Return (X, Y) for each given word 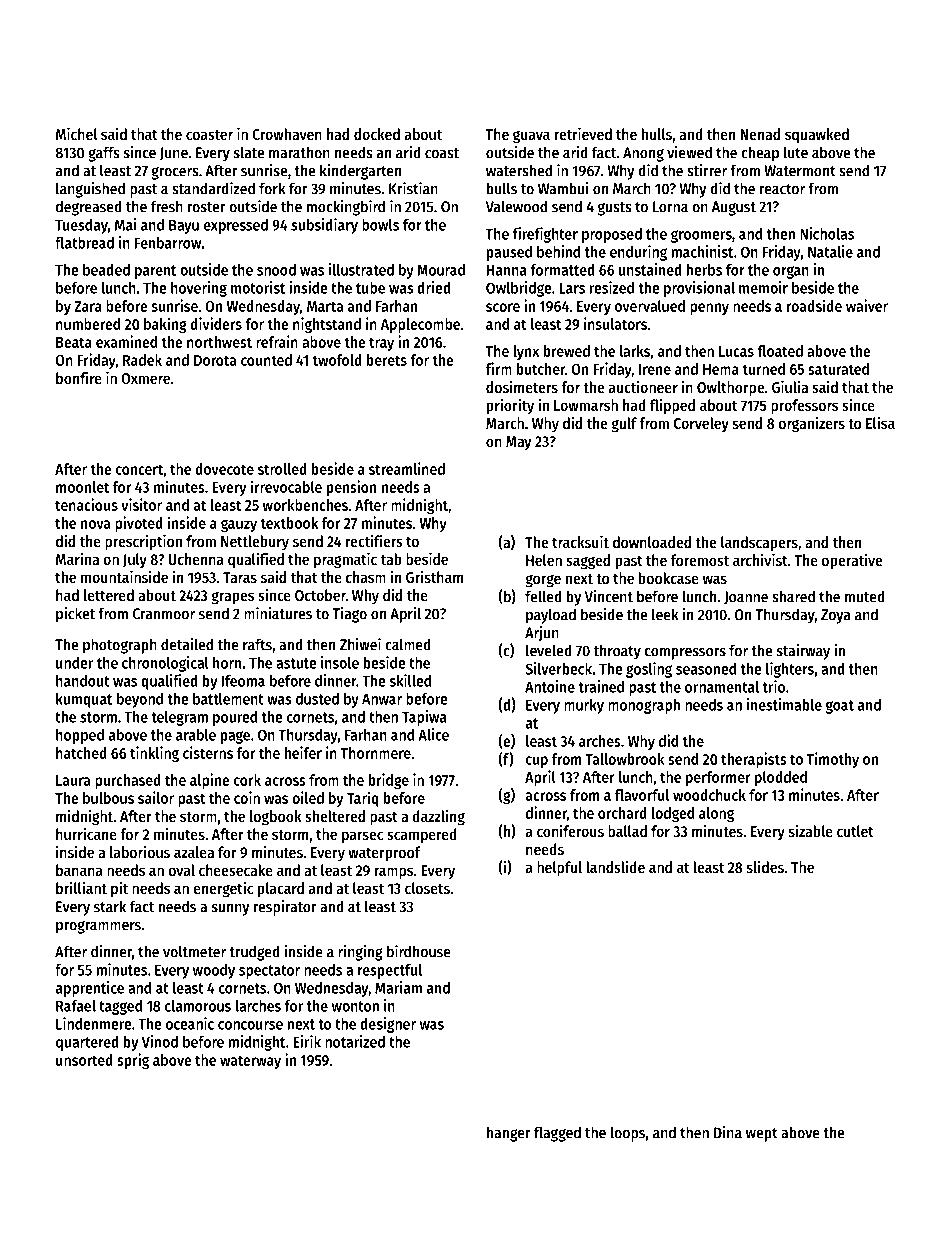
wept (762, 1135)
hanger (509, 1134)
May (518, 443)
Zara (88, 306)
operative (852, 562)
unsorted (84, 1060)
